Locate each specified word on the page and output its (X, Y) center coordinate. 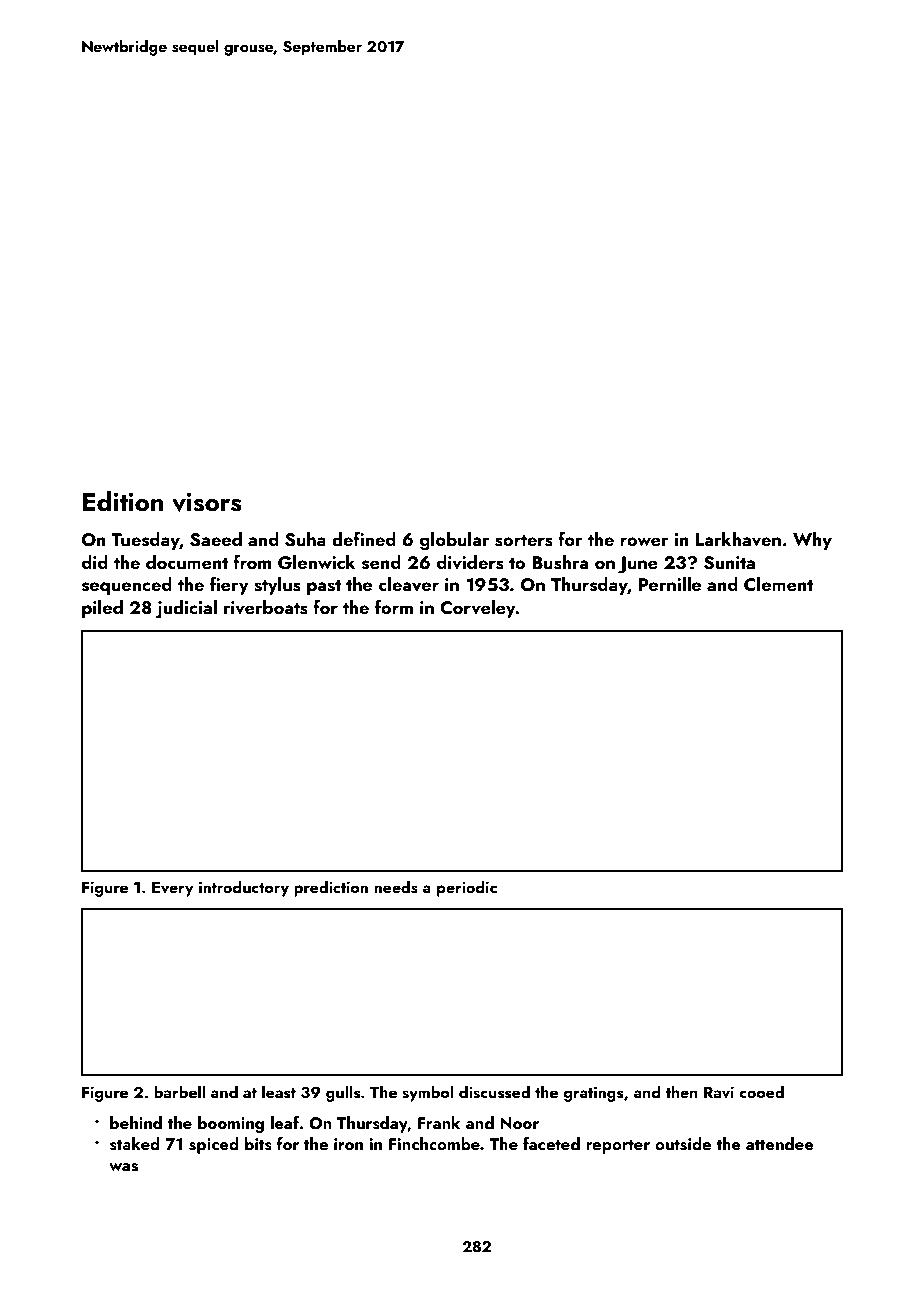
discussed (494, 1092)
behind (136, 1122)
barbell (179, 1091)
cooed (761, 1091)
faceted (551, 1143)
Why (812, 541)
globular (454, 541)
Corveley (478, 609)
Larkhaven (738, 539)
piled (102, 609)
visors (207, 502)
